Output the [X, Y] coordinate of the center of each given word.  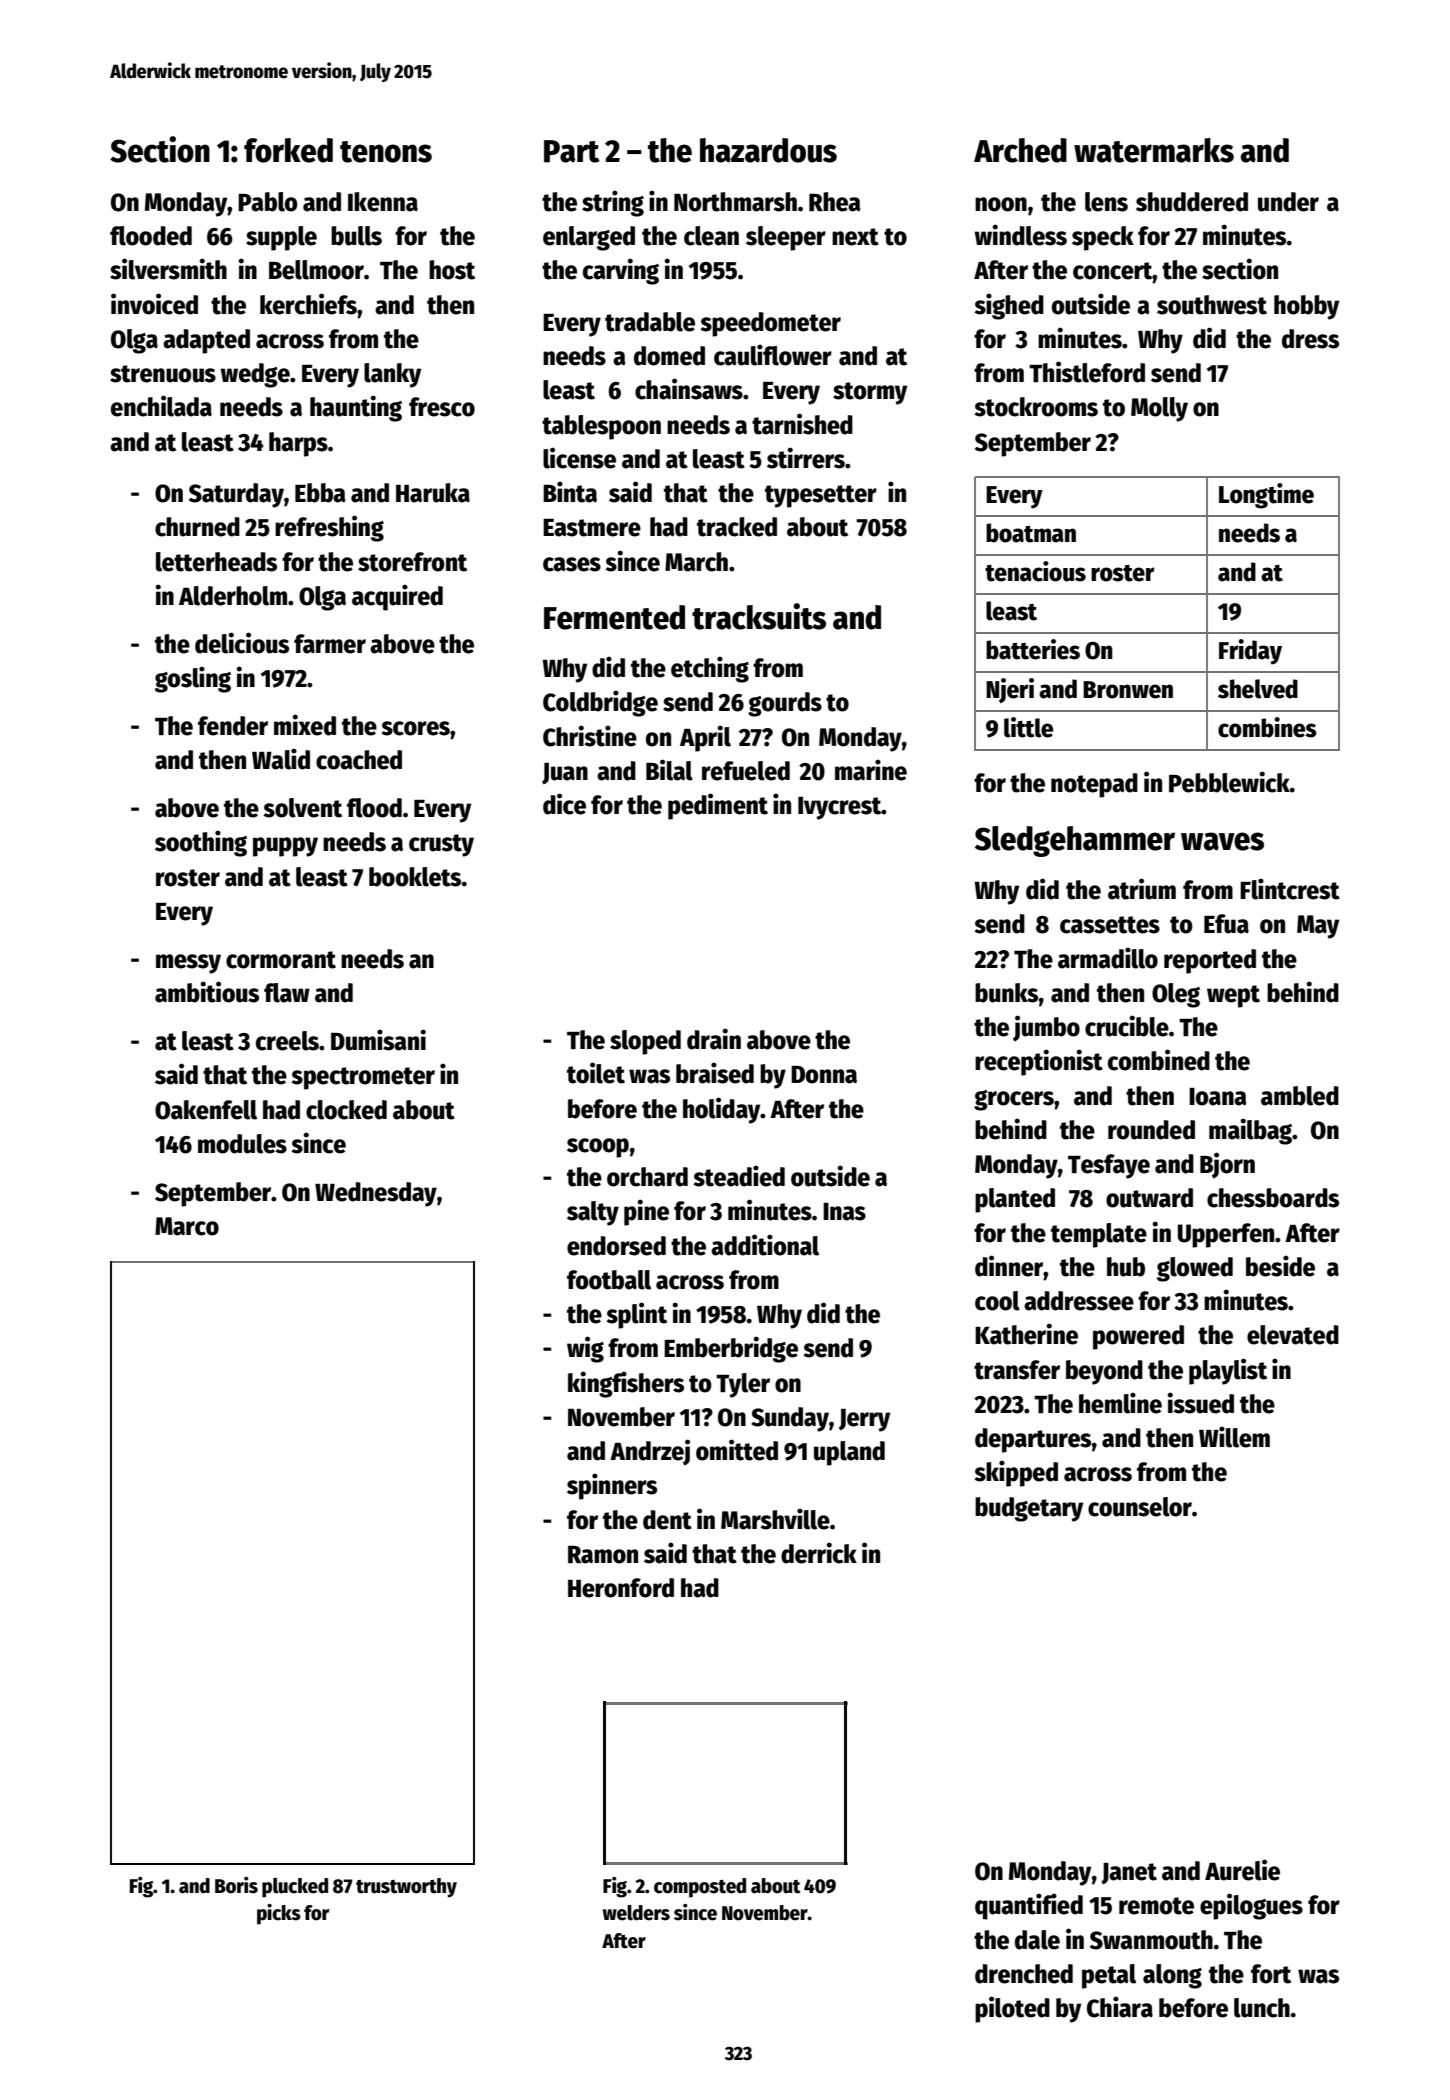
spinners [612, 1486]
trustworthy [406, 1888]
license [579, 458]
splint [636, 1315]
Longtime [1266, 496]
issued [1201, 1403]
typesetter [821, 496]
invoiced [154, 304]
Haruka [433, 493]
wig [585, 1349]
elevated [1293, 1335]
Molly [1159, 409]
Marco [187, 1226]
